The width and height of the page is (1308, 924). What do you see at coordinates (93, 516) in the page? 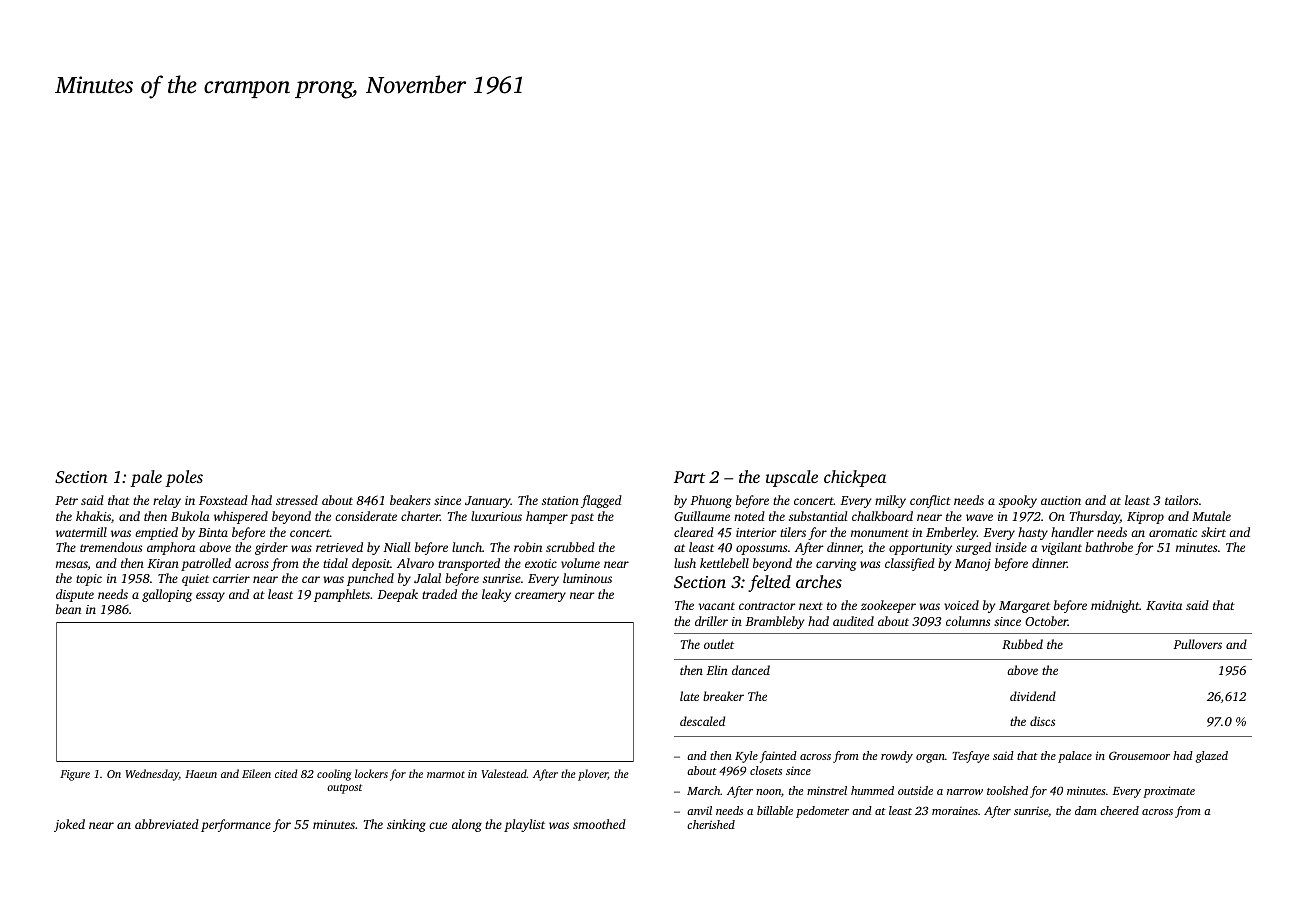
I see `khakis` at bounding box center [93, 516].
